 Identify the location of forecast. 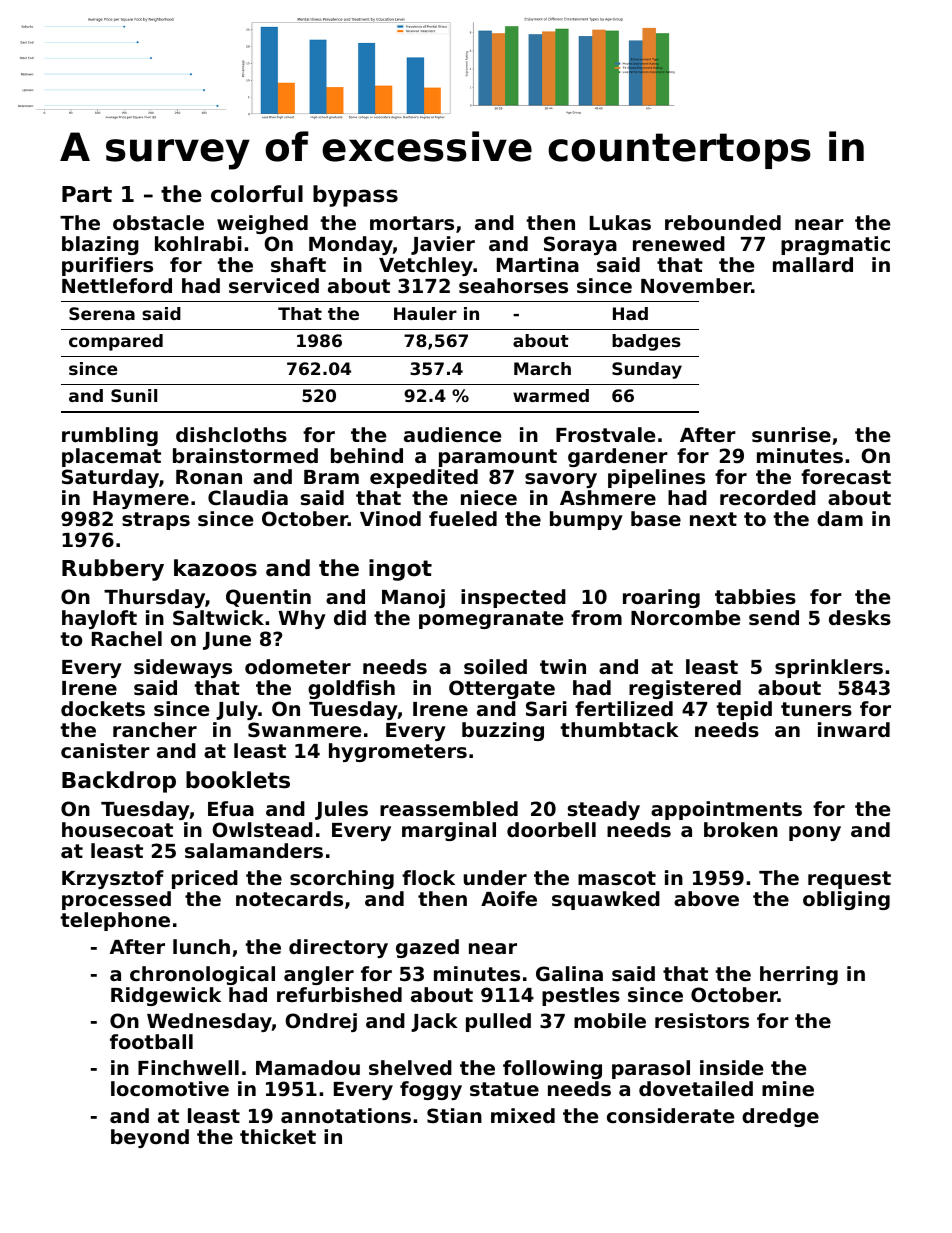
(846, 476).
